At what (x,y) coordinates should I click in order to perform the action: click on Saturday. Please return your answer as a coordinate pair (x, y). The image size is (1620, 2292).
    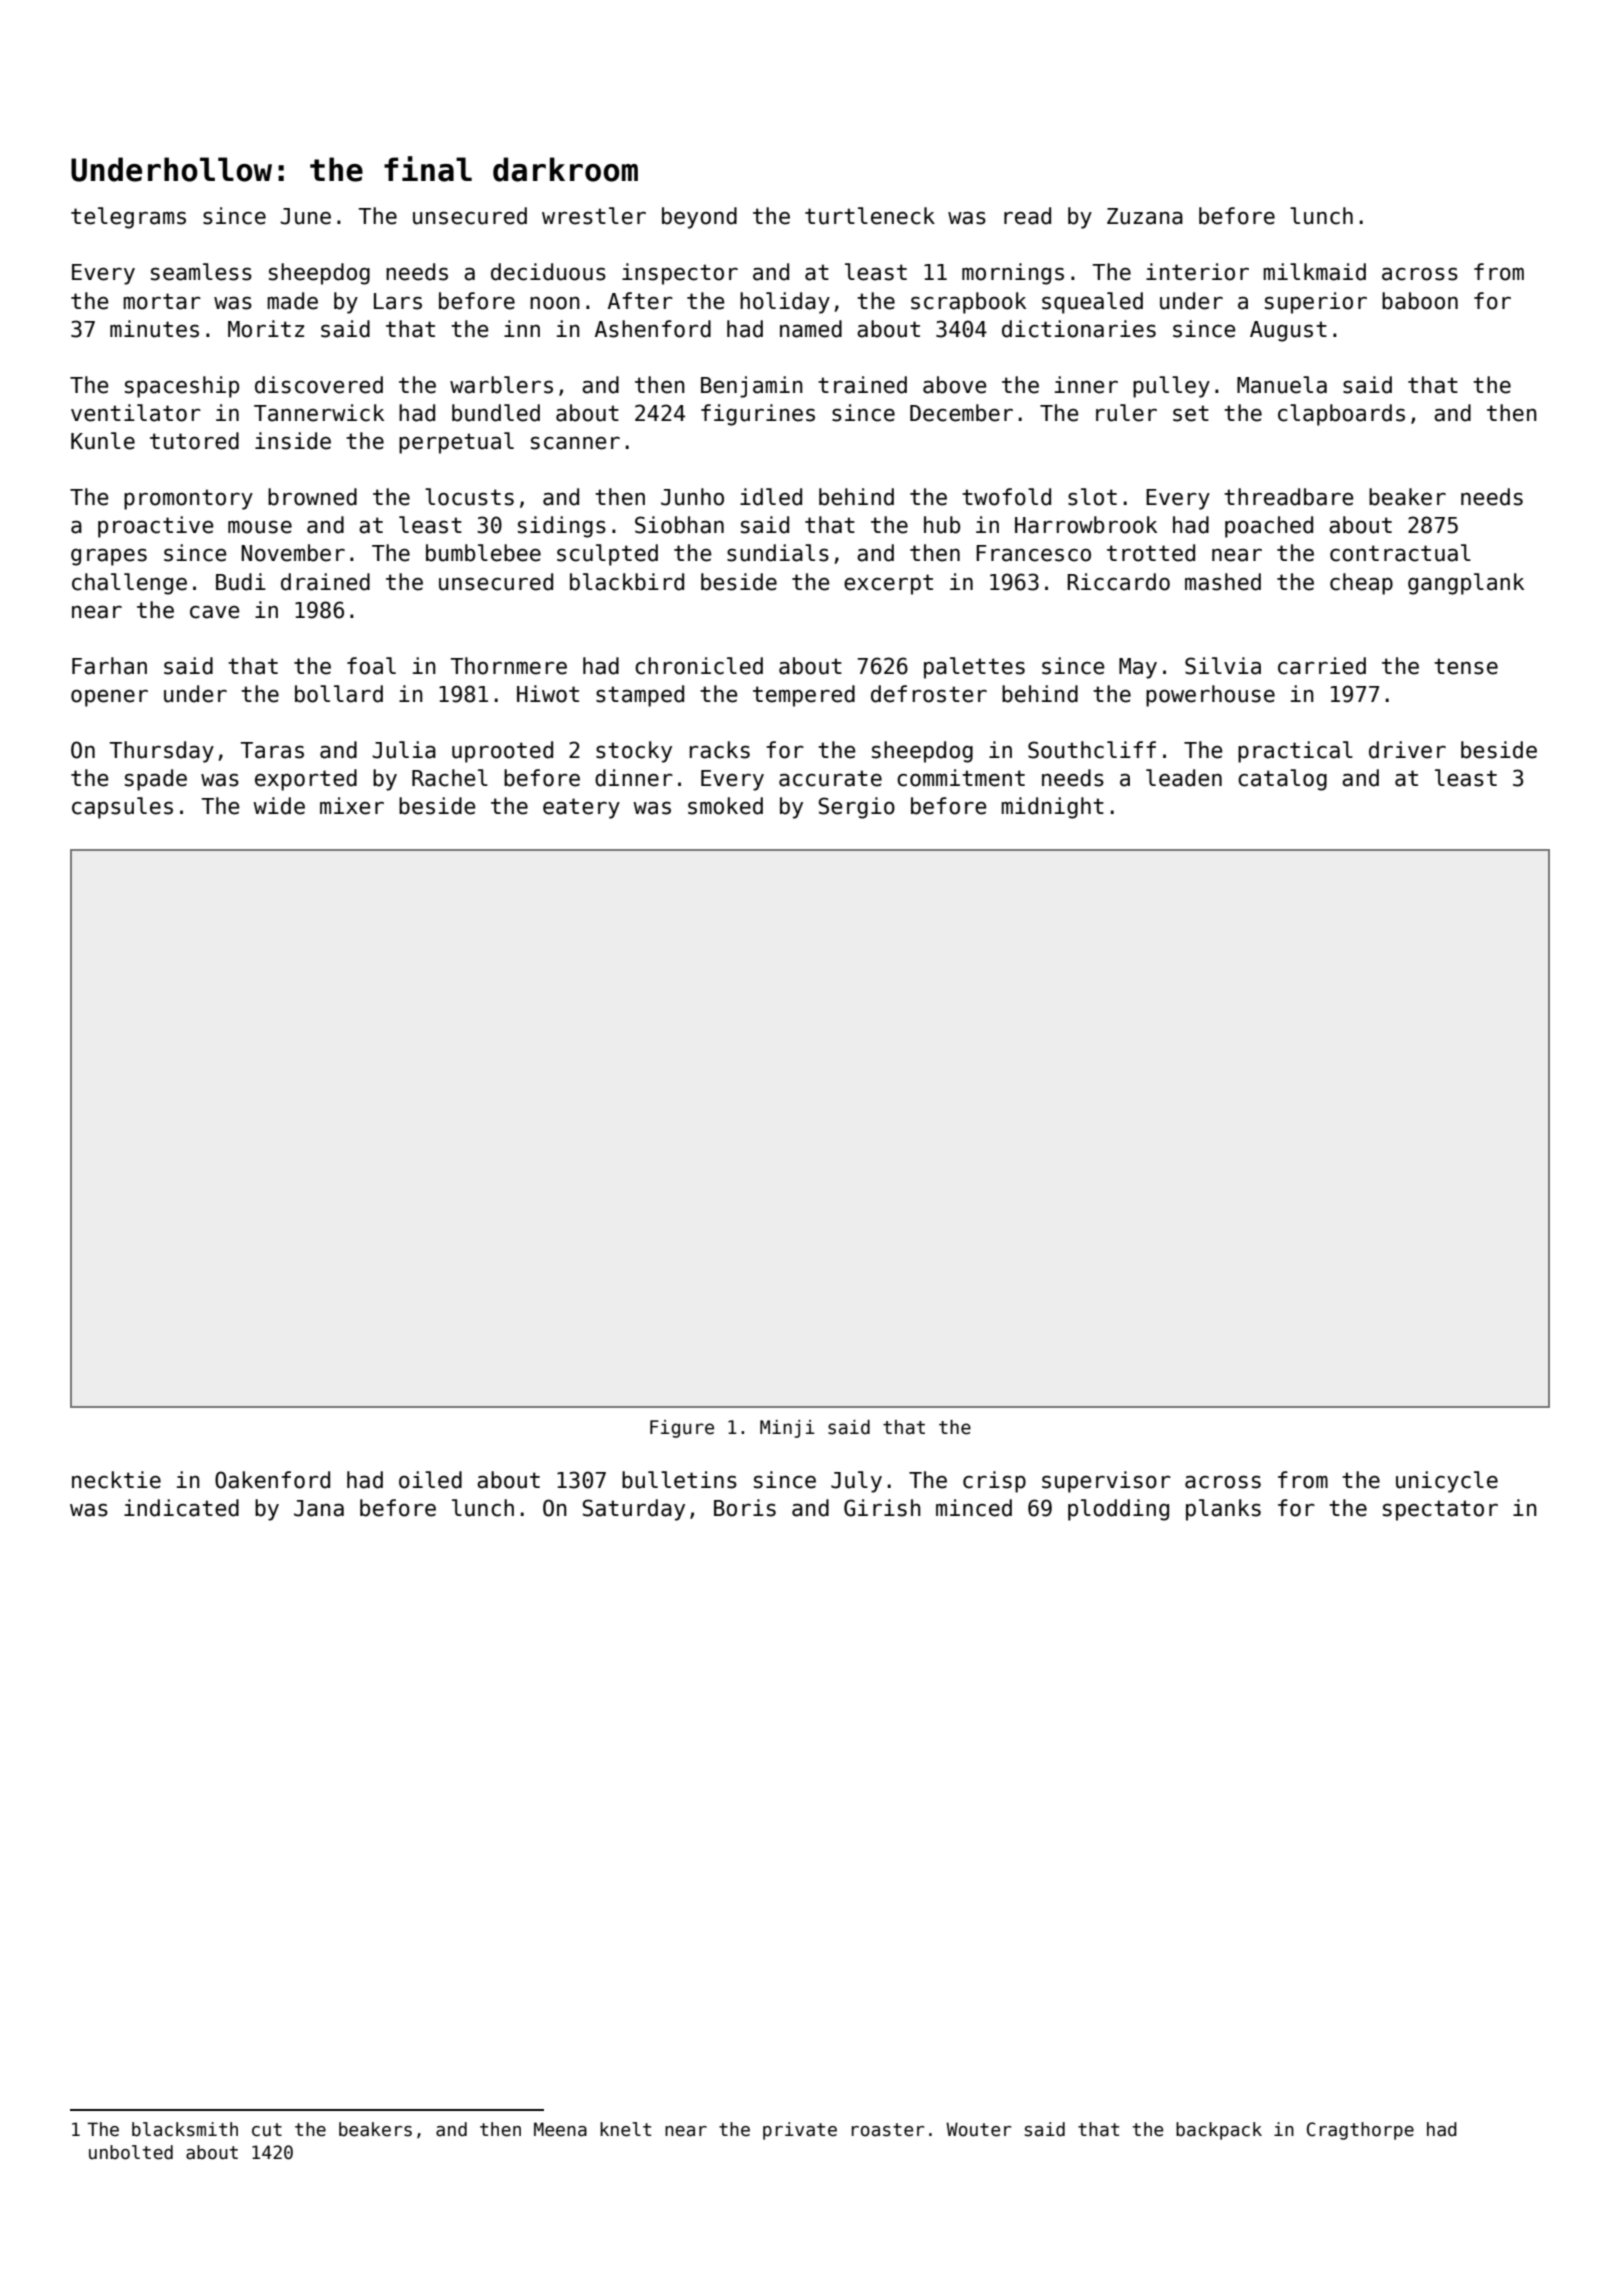
    Looking at the image, I should click on (633, 1510).
